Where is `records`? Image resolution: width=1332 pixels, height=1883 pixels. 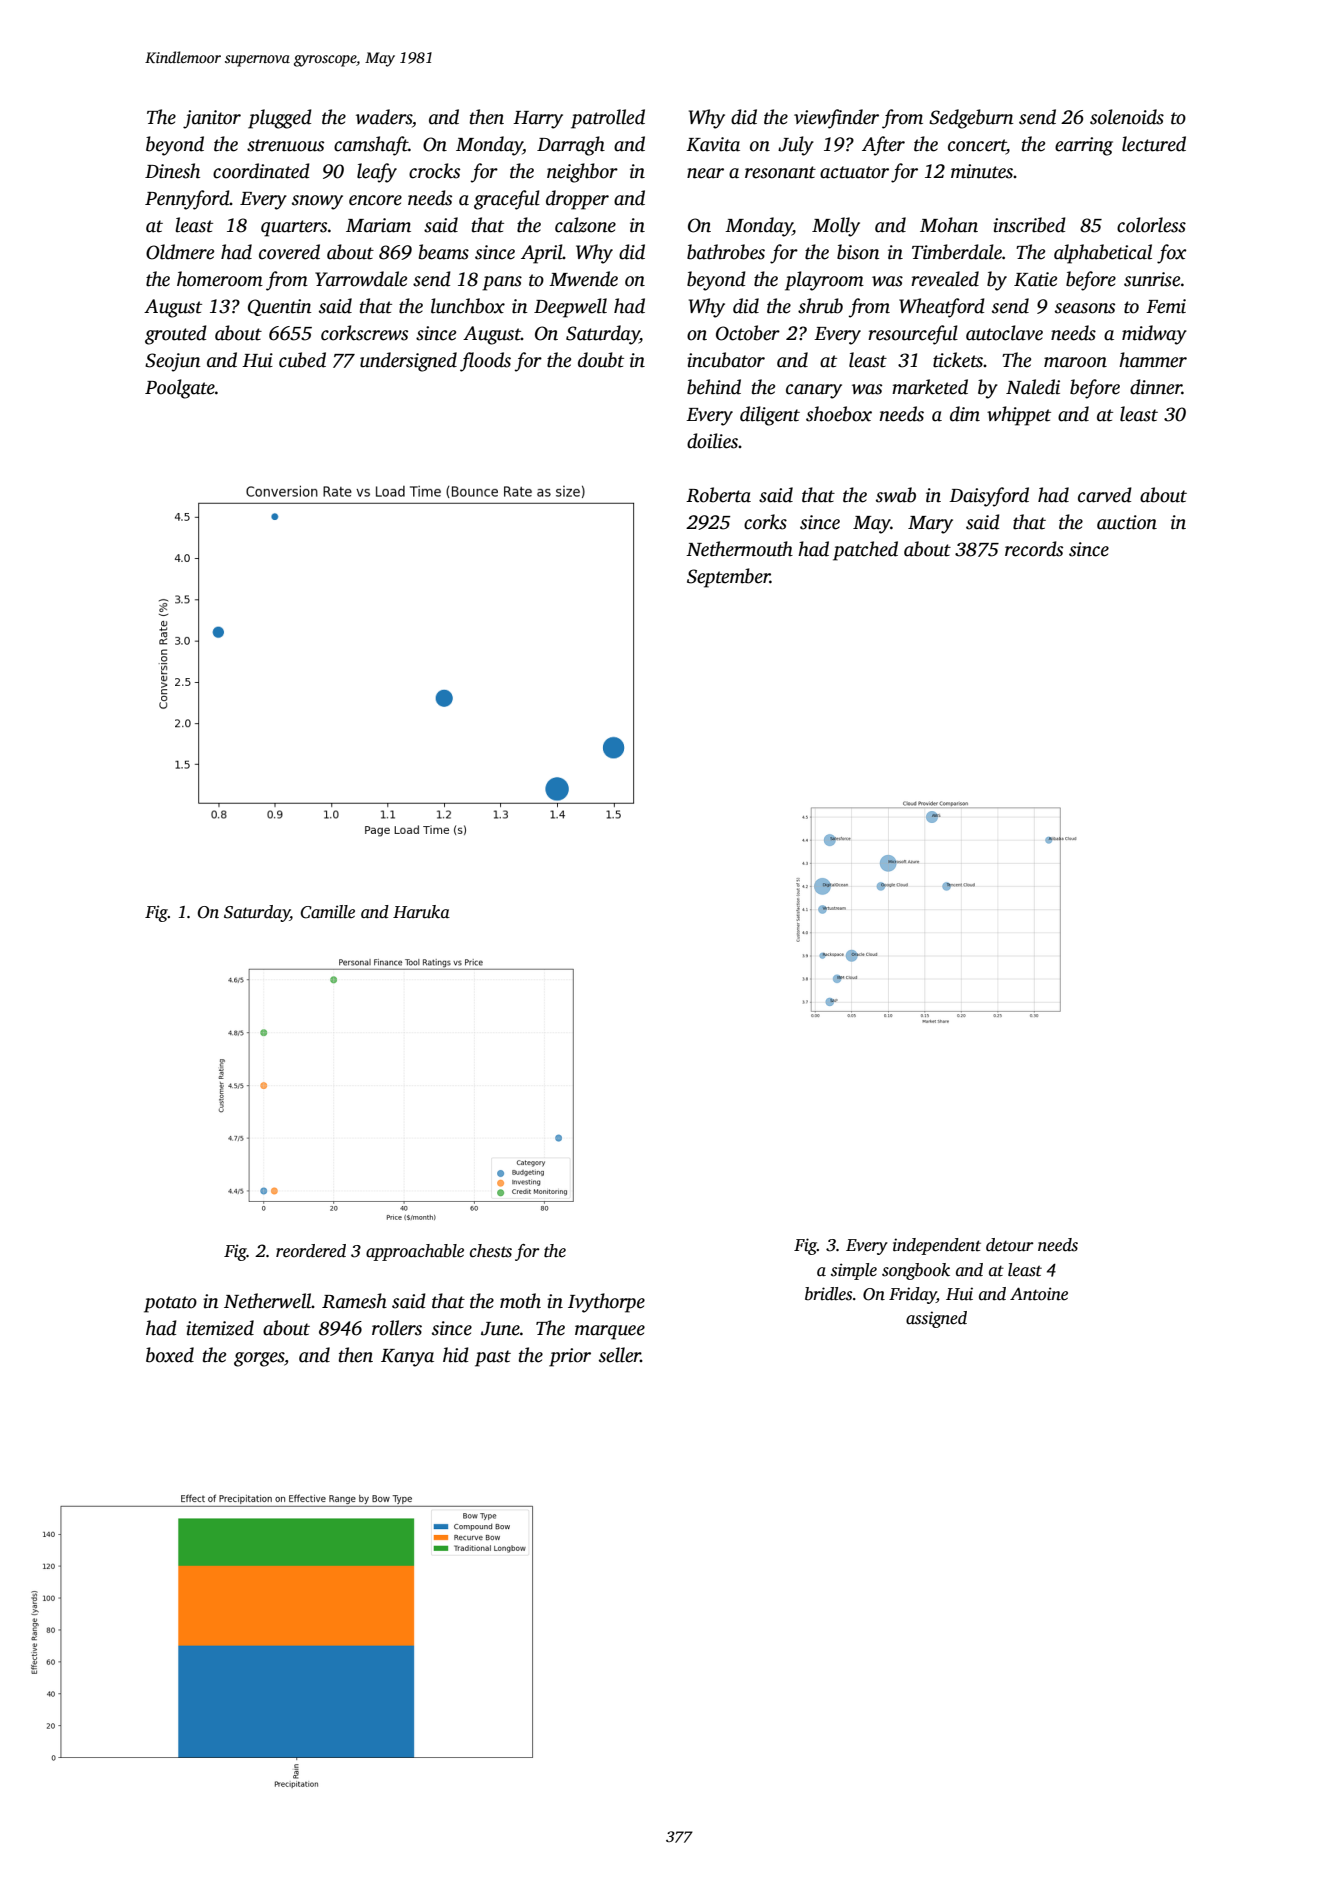 records is located at coordinates (1034, 549).
